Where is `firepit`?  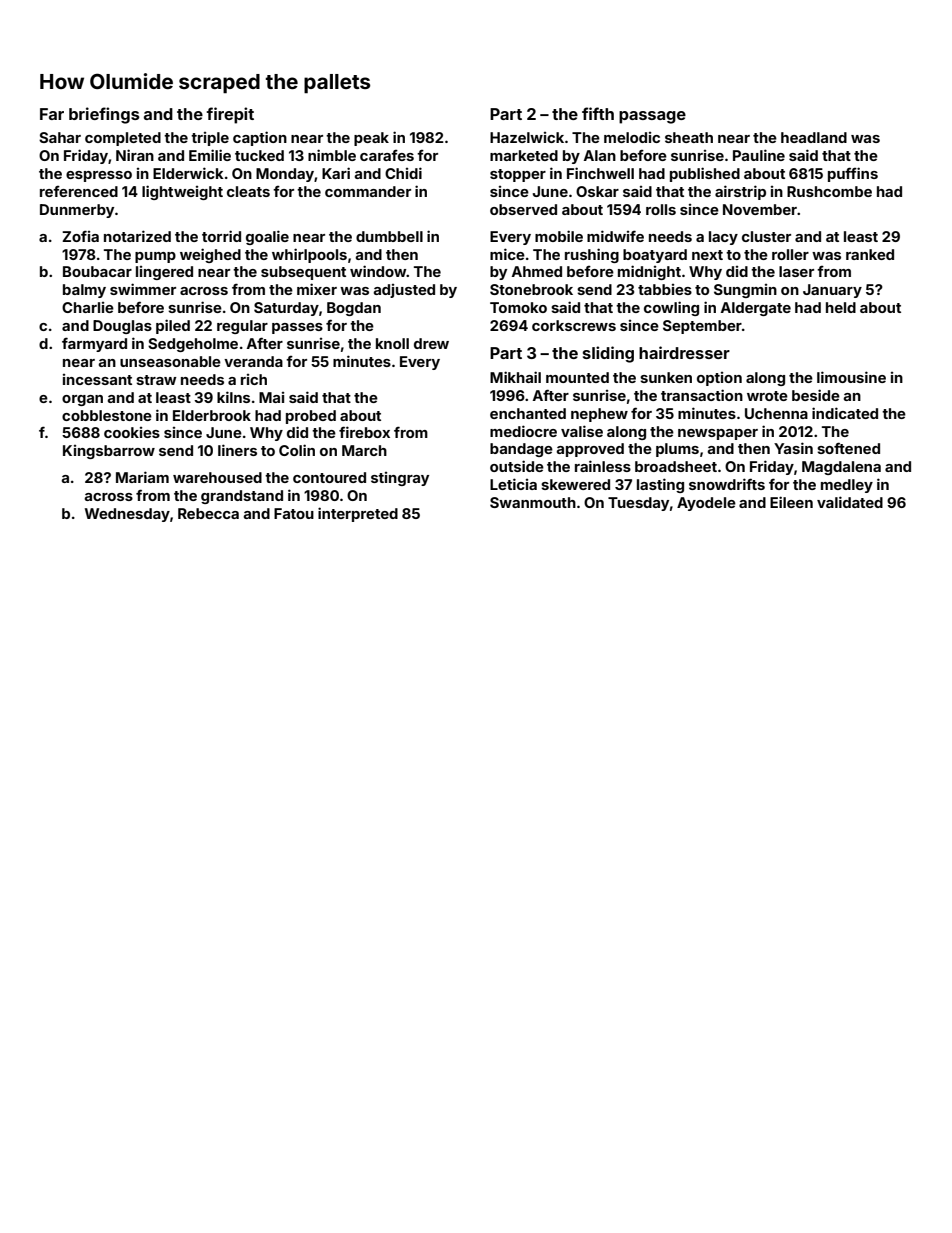
firepit is located at coordinates (230, 115).
